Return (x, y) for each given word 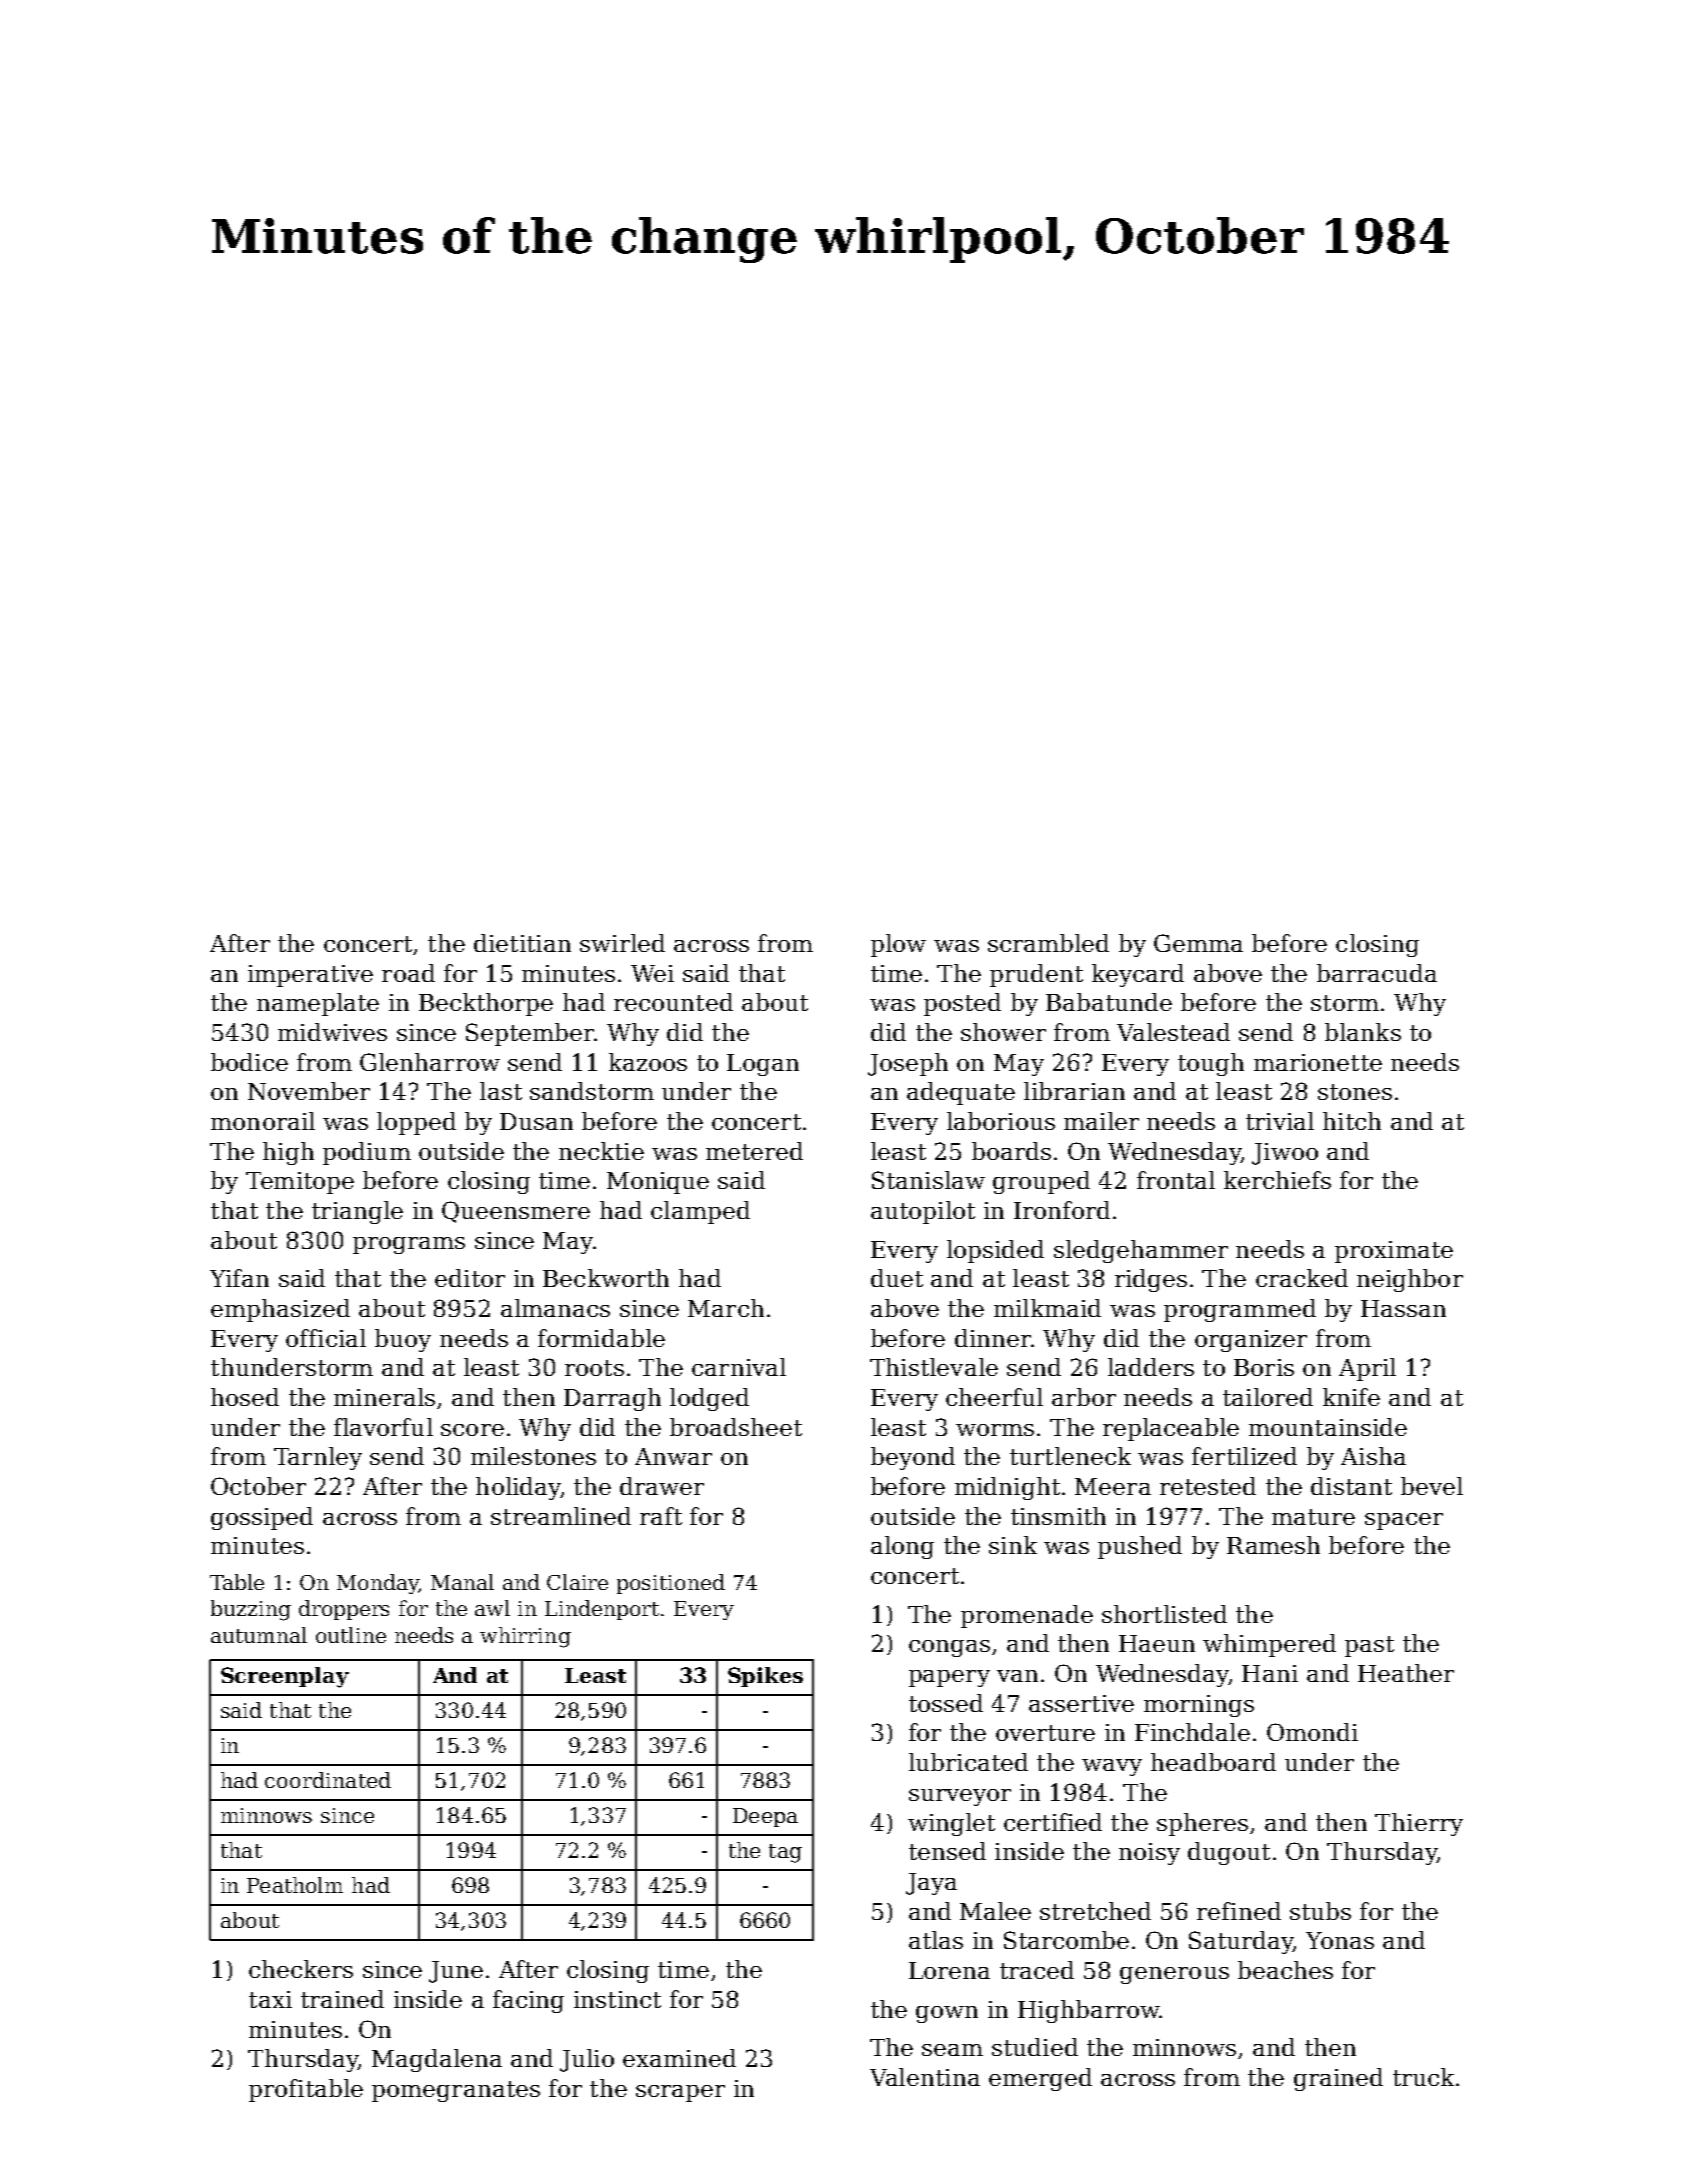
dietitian (522, 943)
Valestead (1173, 1032)
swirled (622, 943)
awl (492, 1608)
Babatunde (1109, 1002)
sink (1013, 1545)
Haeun (1157, 1643)
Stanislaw (928, 1180)
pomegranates (456, 2091)
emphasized (280, 1310)
